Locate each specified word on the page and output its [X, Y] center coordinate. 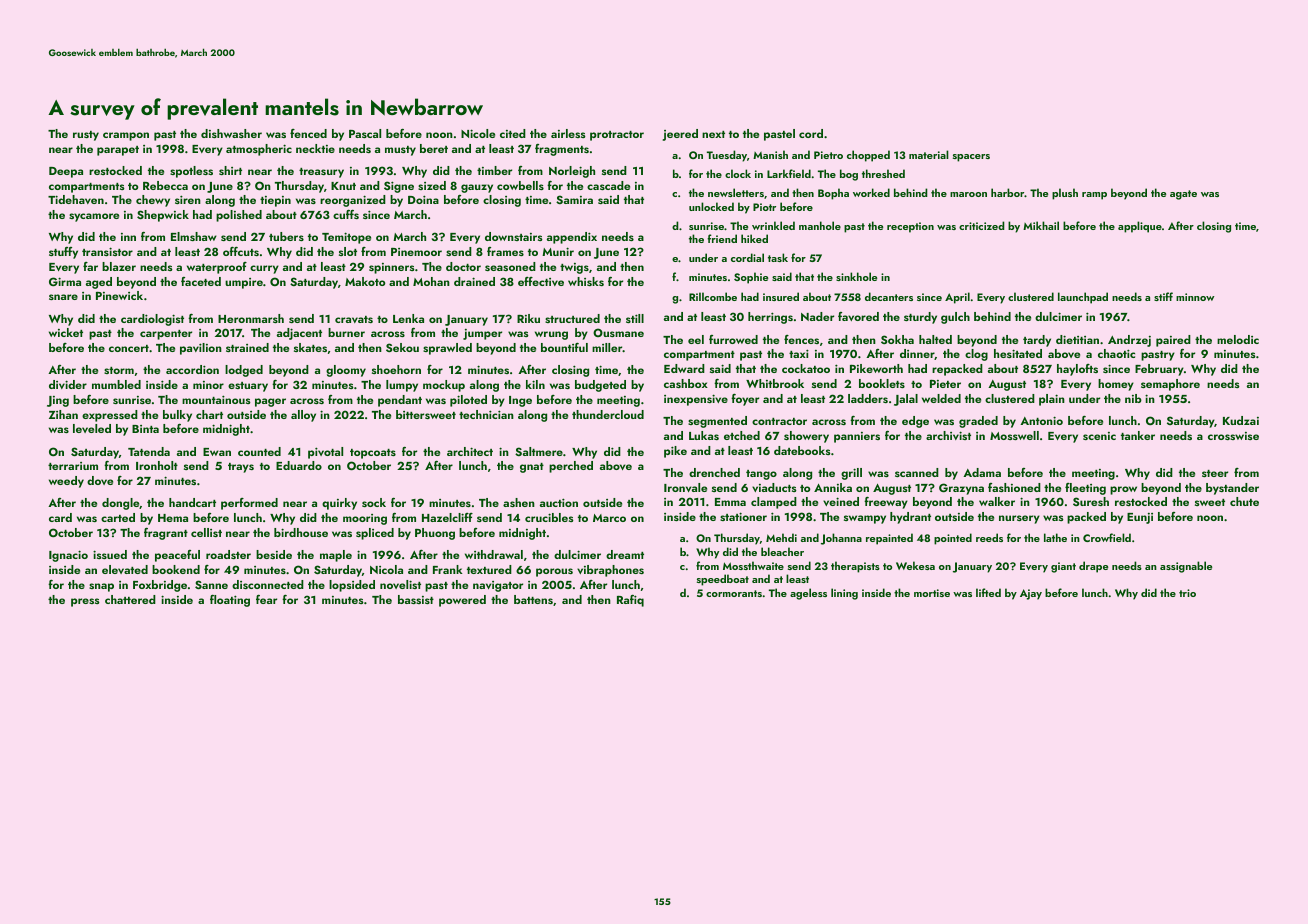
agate [1183, 195]
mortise [932, 593]
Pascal [365, 133]
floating [230, 601]
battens [533, 599]
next [713, 134]
